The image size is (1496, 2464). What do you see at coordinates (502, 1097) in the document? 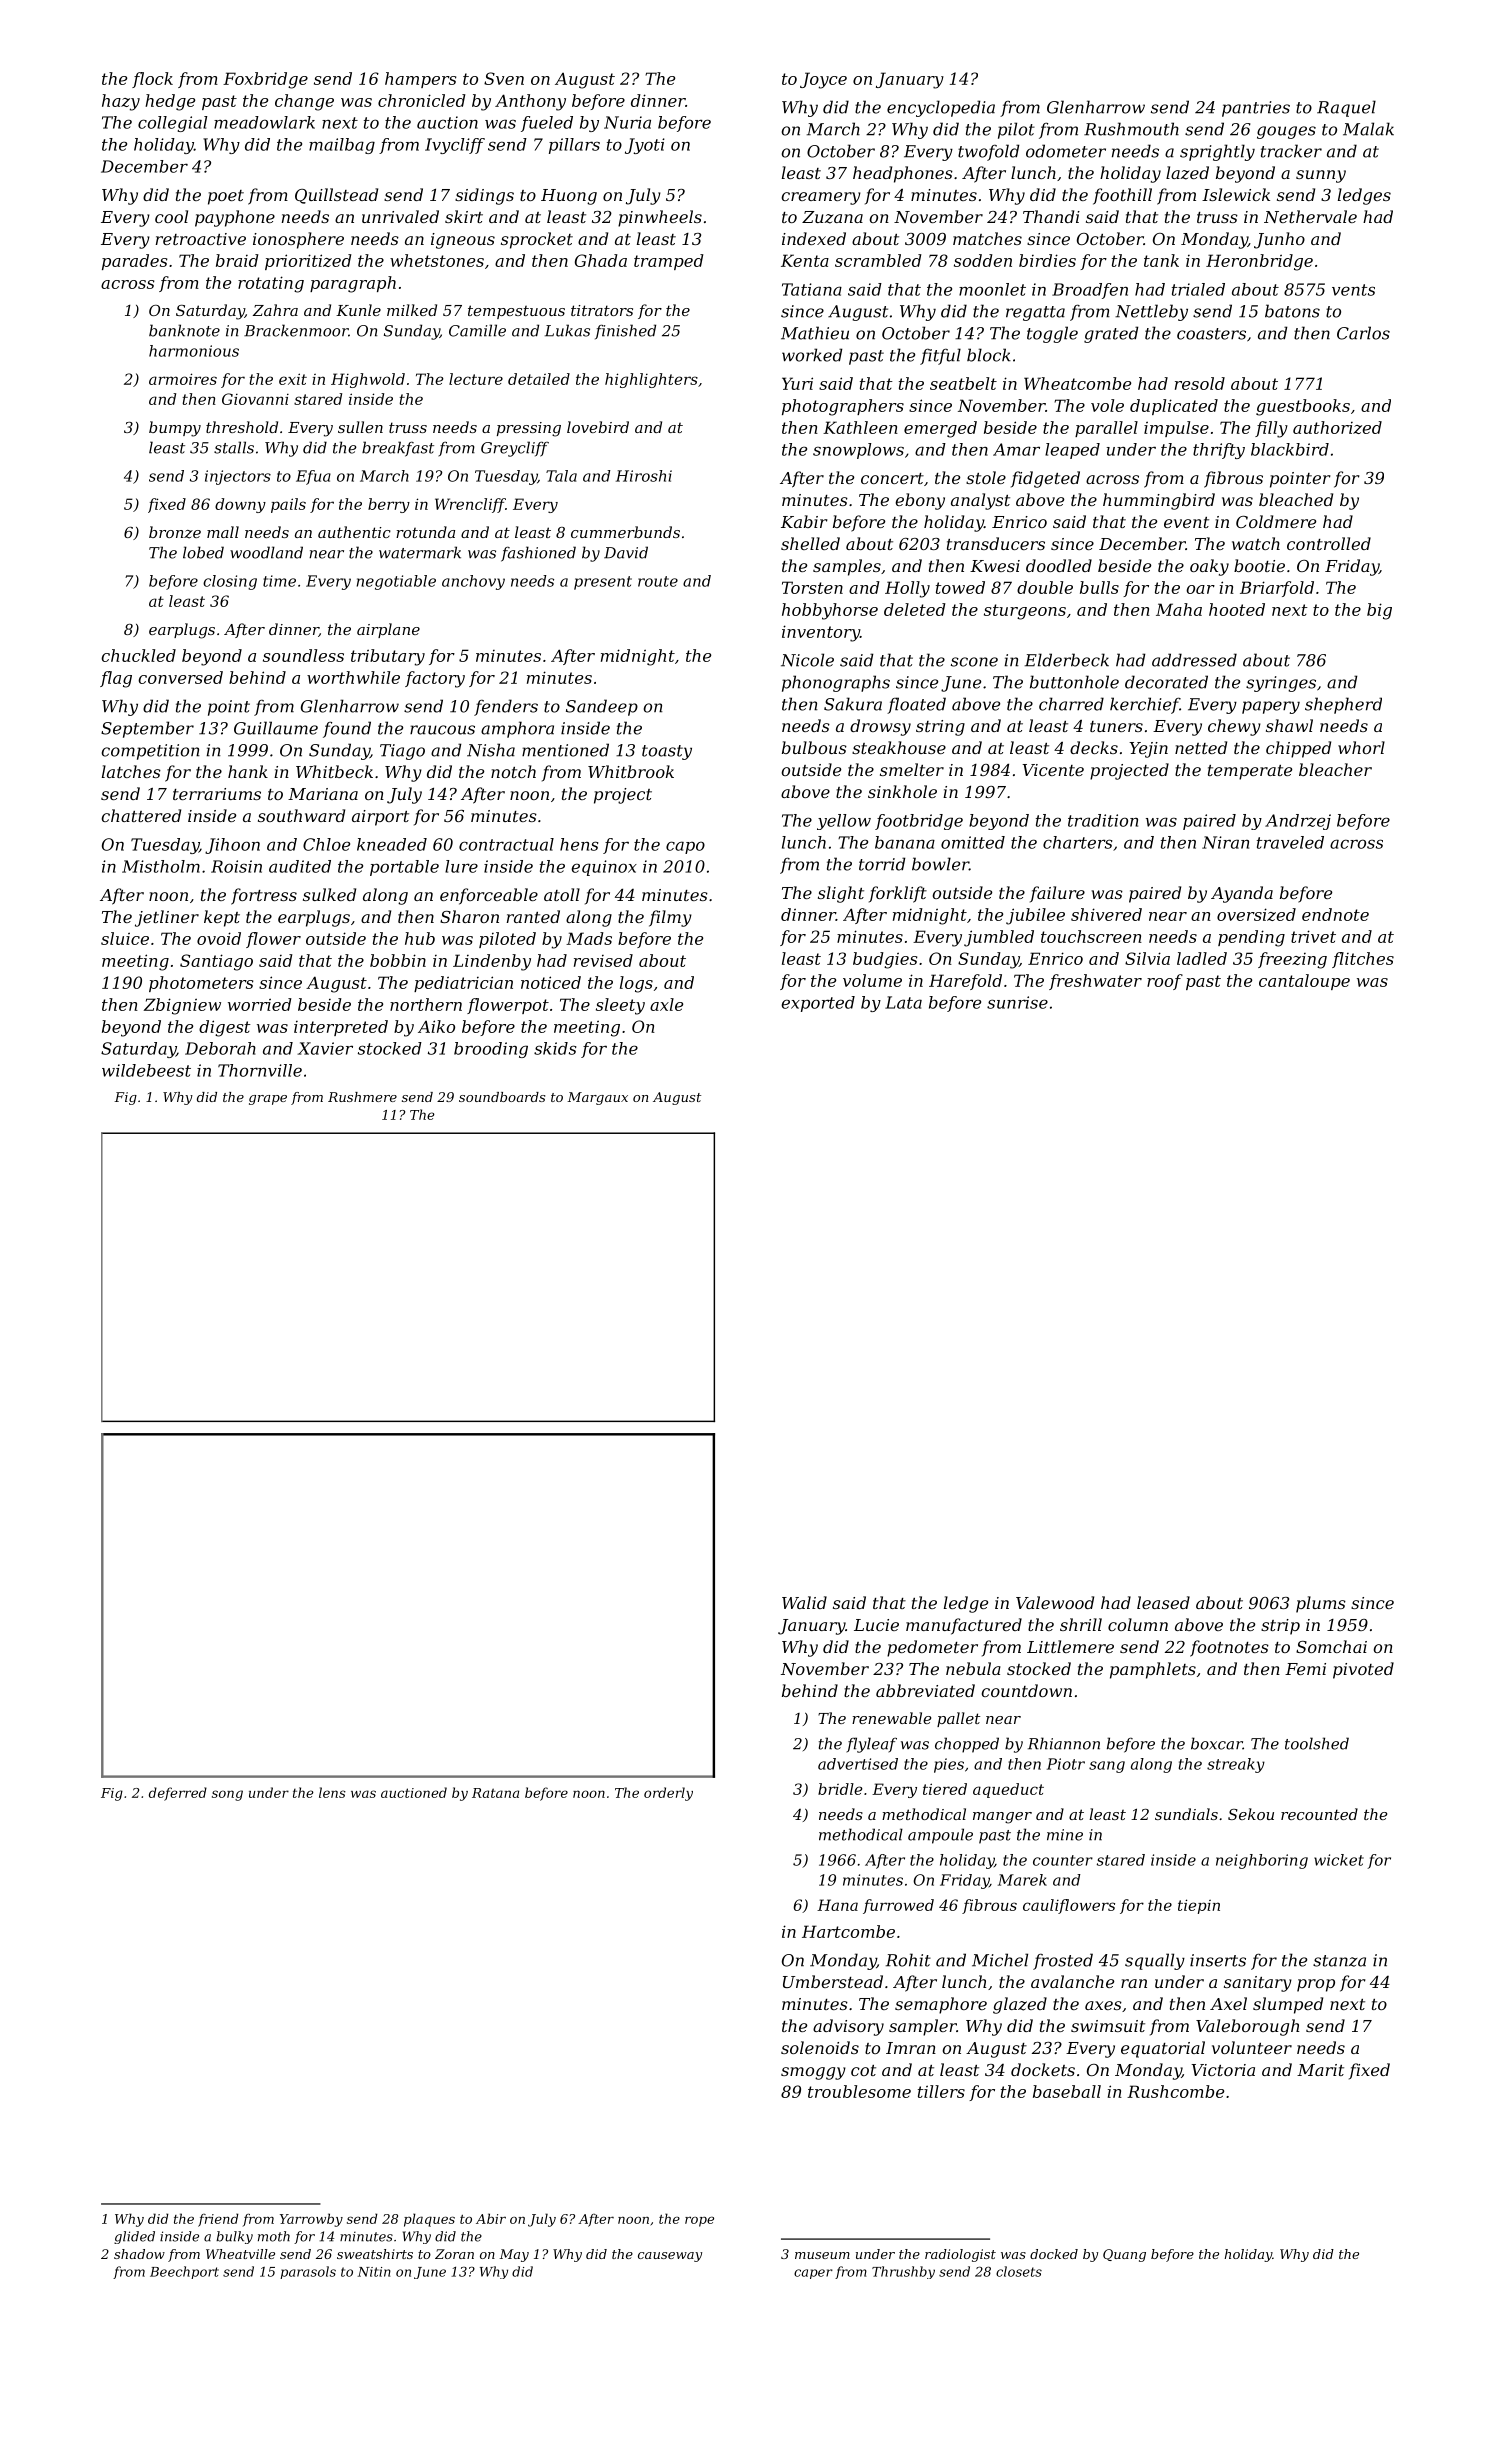
I see `soundboards` at bounding box center [502, 1097].
